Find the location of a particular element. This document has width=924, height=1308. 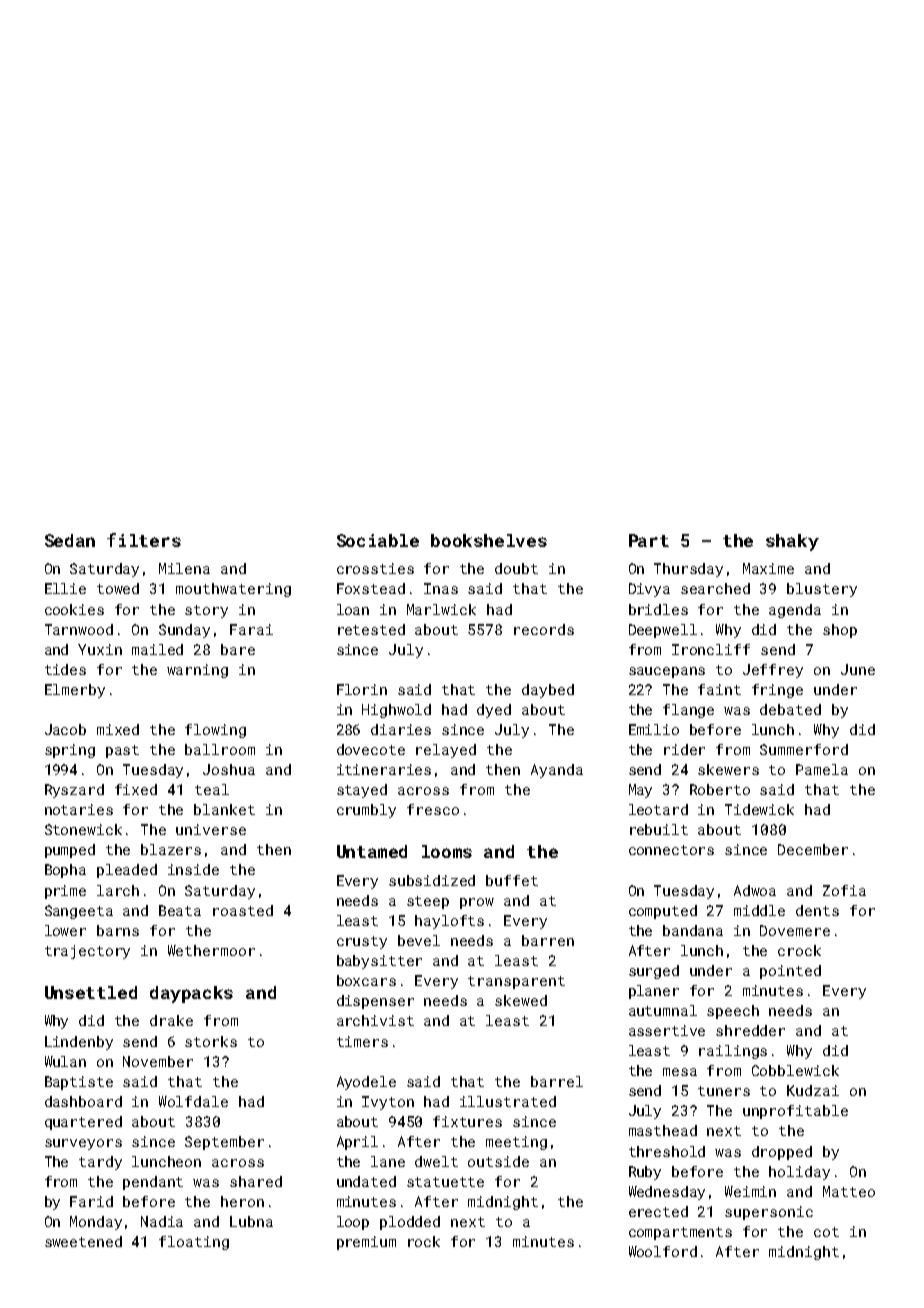

diaries is located at coordinates (401, 729).
